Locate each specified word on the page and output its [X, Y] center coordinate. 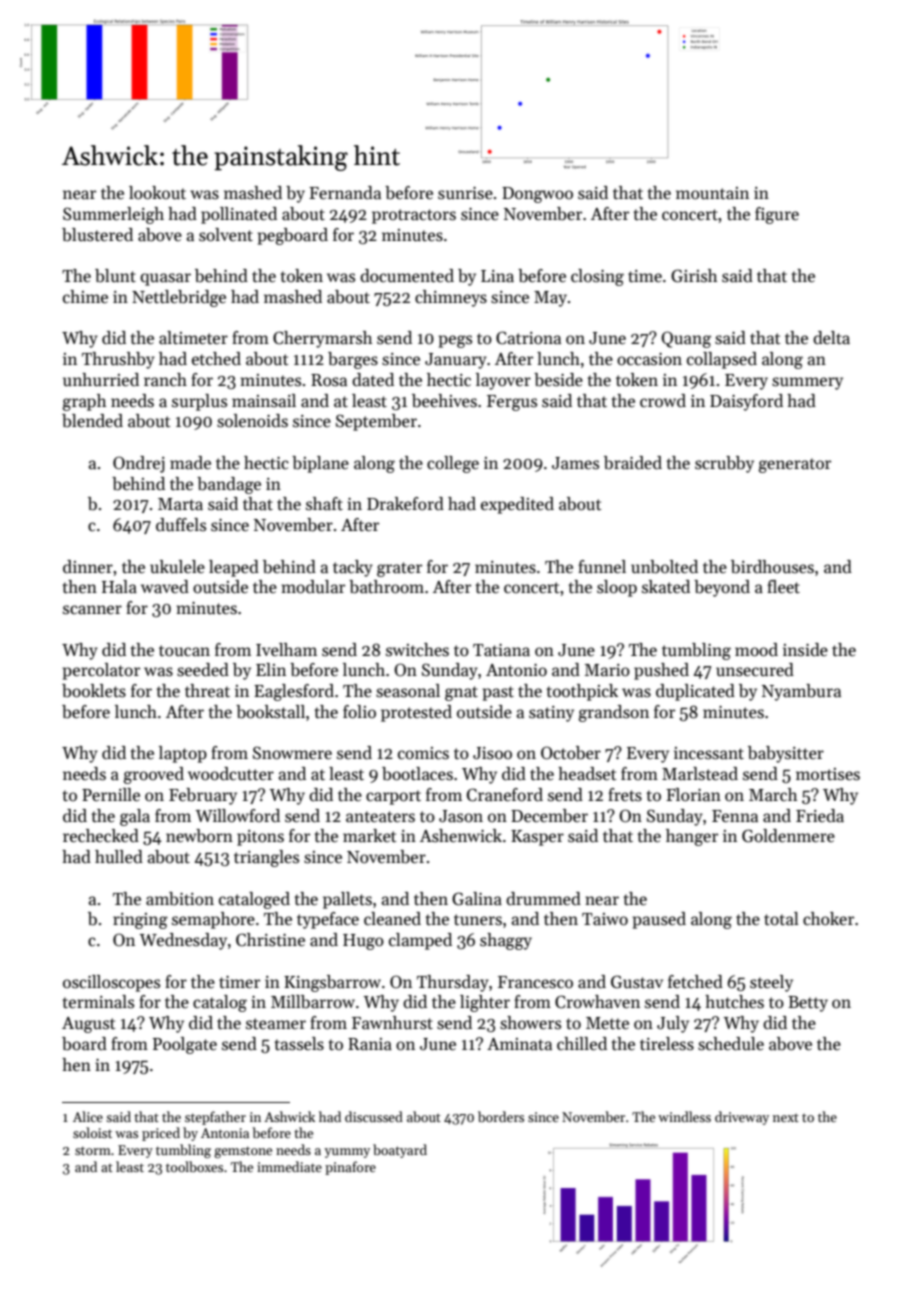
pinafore [350, 1168]
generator [794, 465]
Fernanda [345, 193]
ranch [165, 380]
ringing [140, 921]
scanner [92, 610]
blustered [97, 235]
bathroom [386, 587]
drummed [543, 899]
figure [777, 215]
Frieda [820, 816]
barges [353, 360]
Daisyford [746, 402]
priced [161, 1134]
